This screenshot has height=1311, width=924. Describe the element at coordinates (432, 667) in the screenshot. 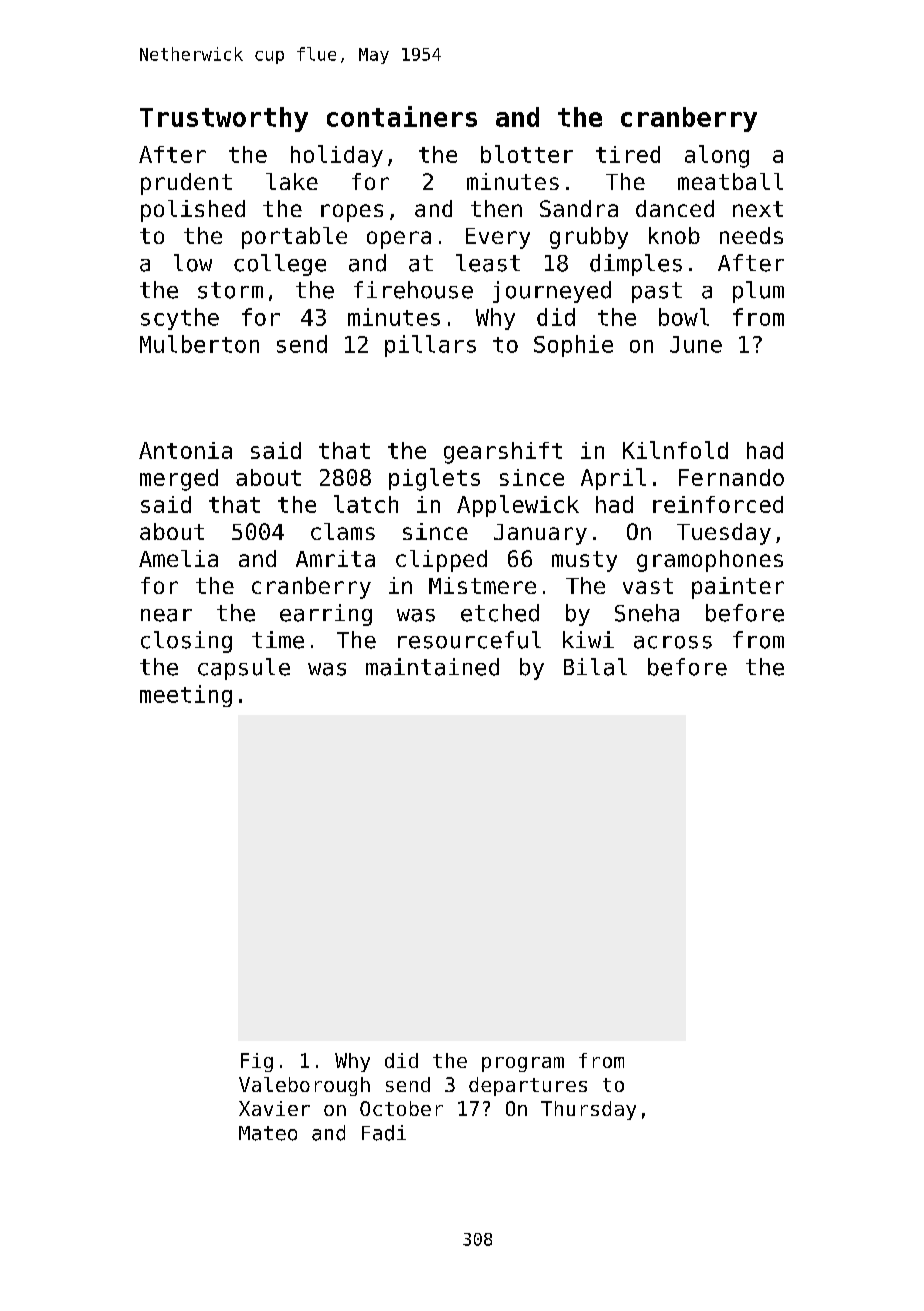

I see `maintained` at that location.
